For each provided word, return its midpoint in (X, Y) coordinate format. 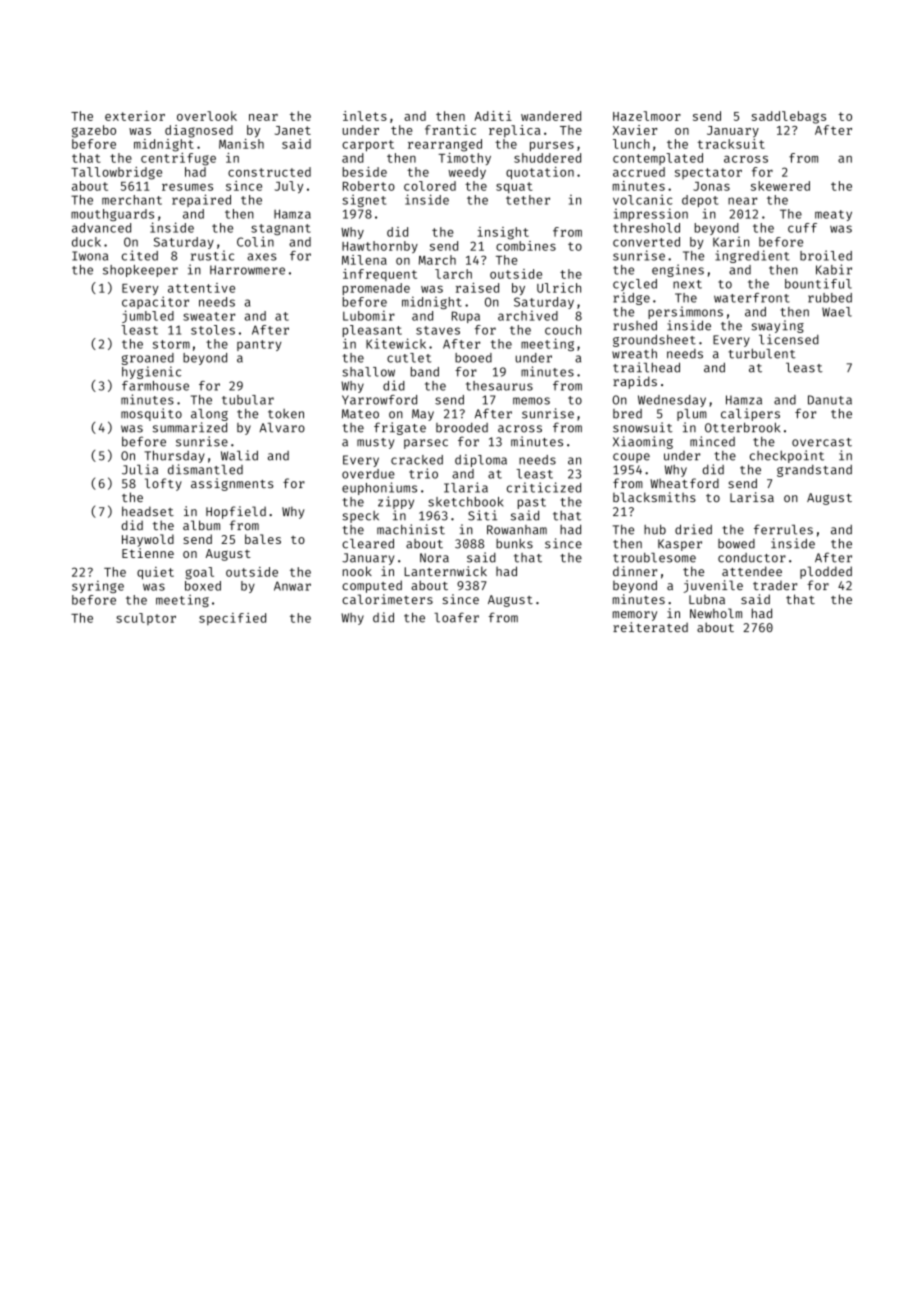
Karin (731, 242)
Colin (255, 241)
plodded (826, 572)
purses (552, 147)
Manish (241, 144)
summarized (190, 427)
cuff (802, 228)
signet (364, 201)
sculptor (146, 619)
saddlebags (789, 117)
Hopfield (236, 512)
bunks (514, 544)
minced (712, 441)
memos (531, 401)
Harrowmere (247, 270)
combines (526, 246)
